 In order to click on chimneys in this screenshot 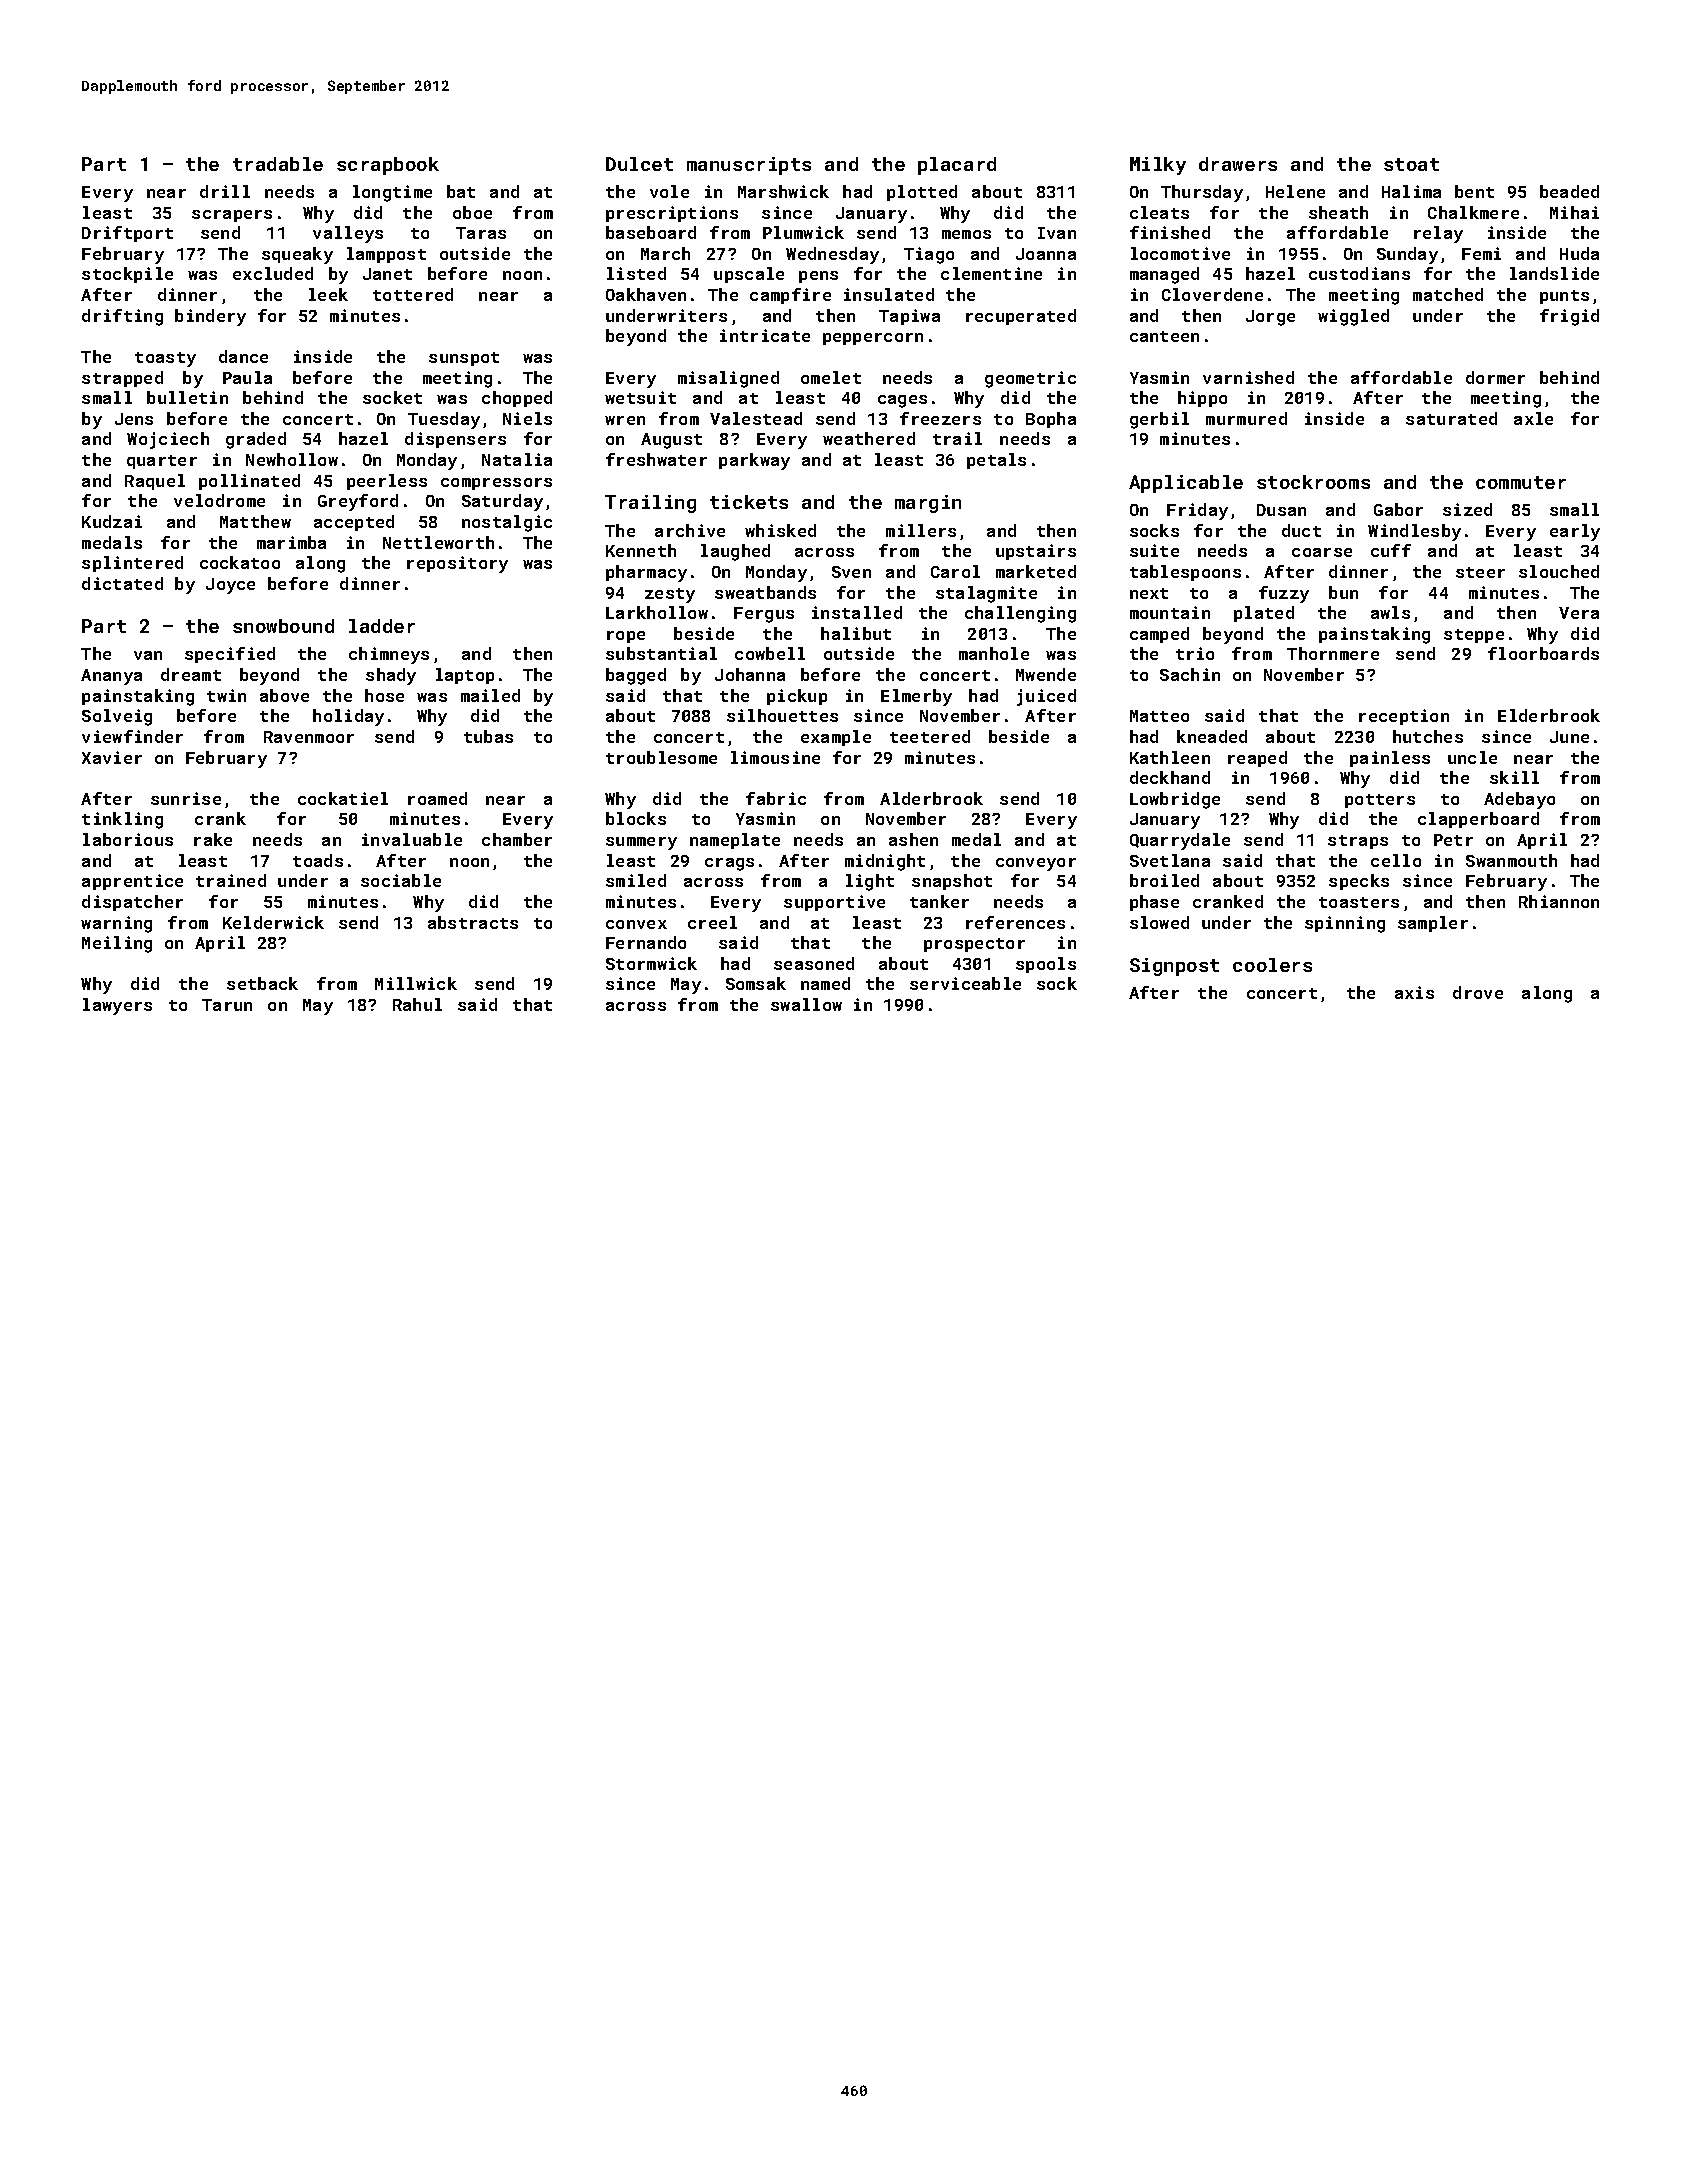, I will do `click(389, 655)`.
